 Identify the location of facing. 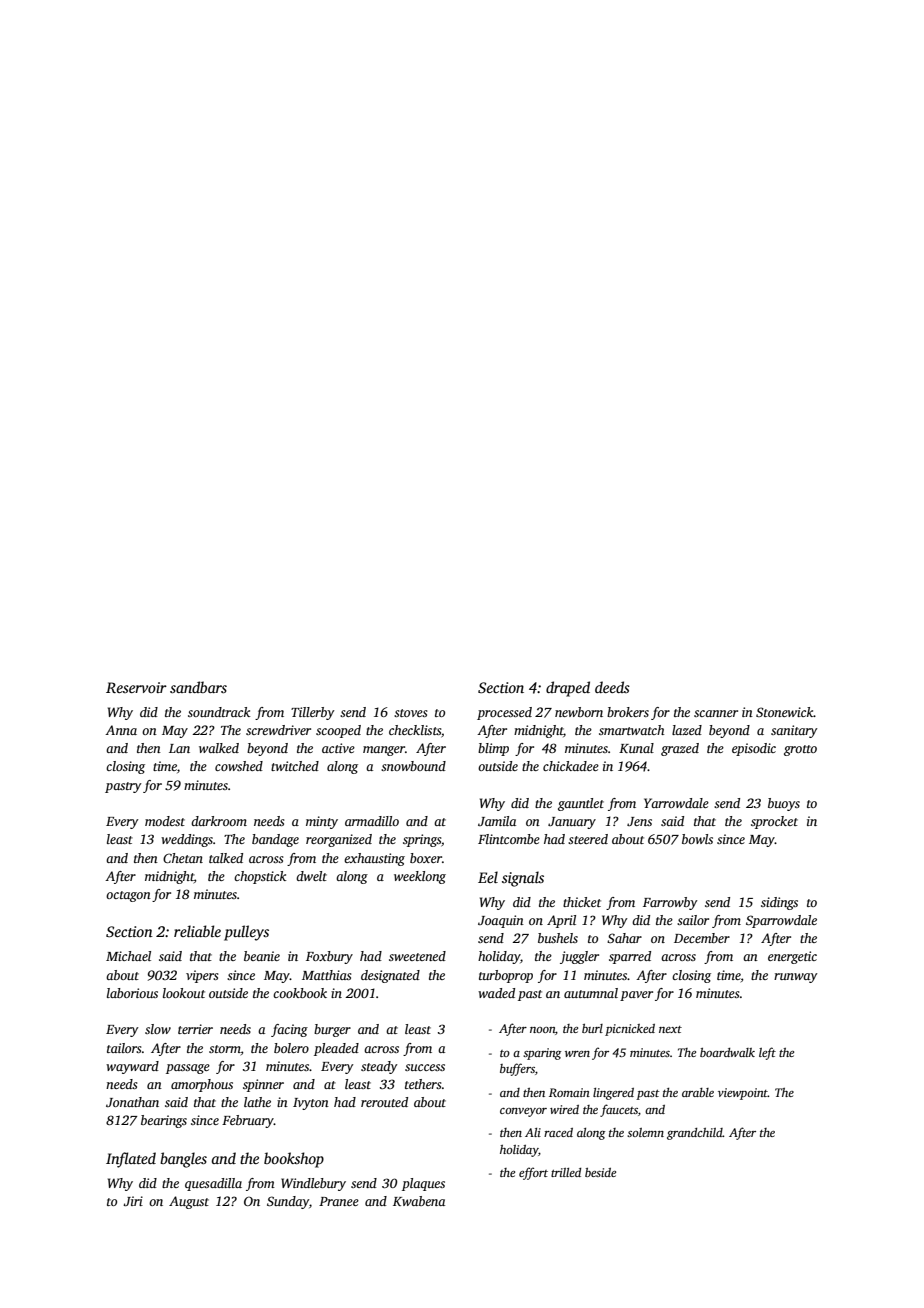
(289, 1030).
